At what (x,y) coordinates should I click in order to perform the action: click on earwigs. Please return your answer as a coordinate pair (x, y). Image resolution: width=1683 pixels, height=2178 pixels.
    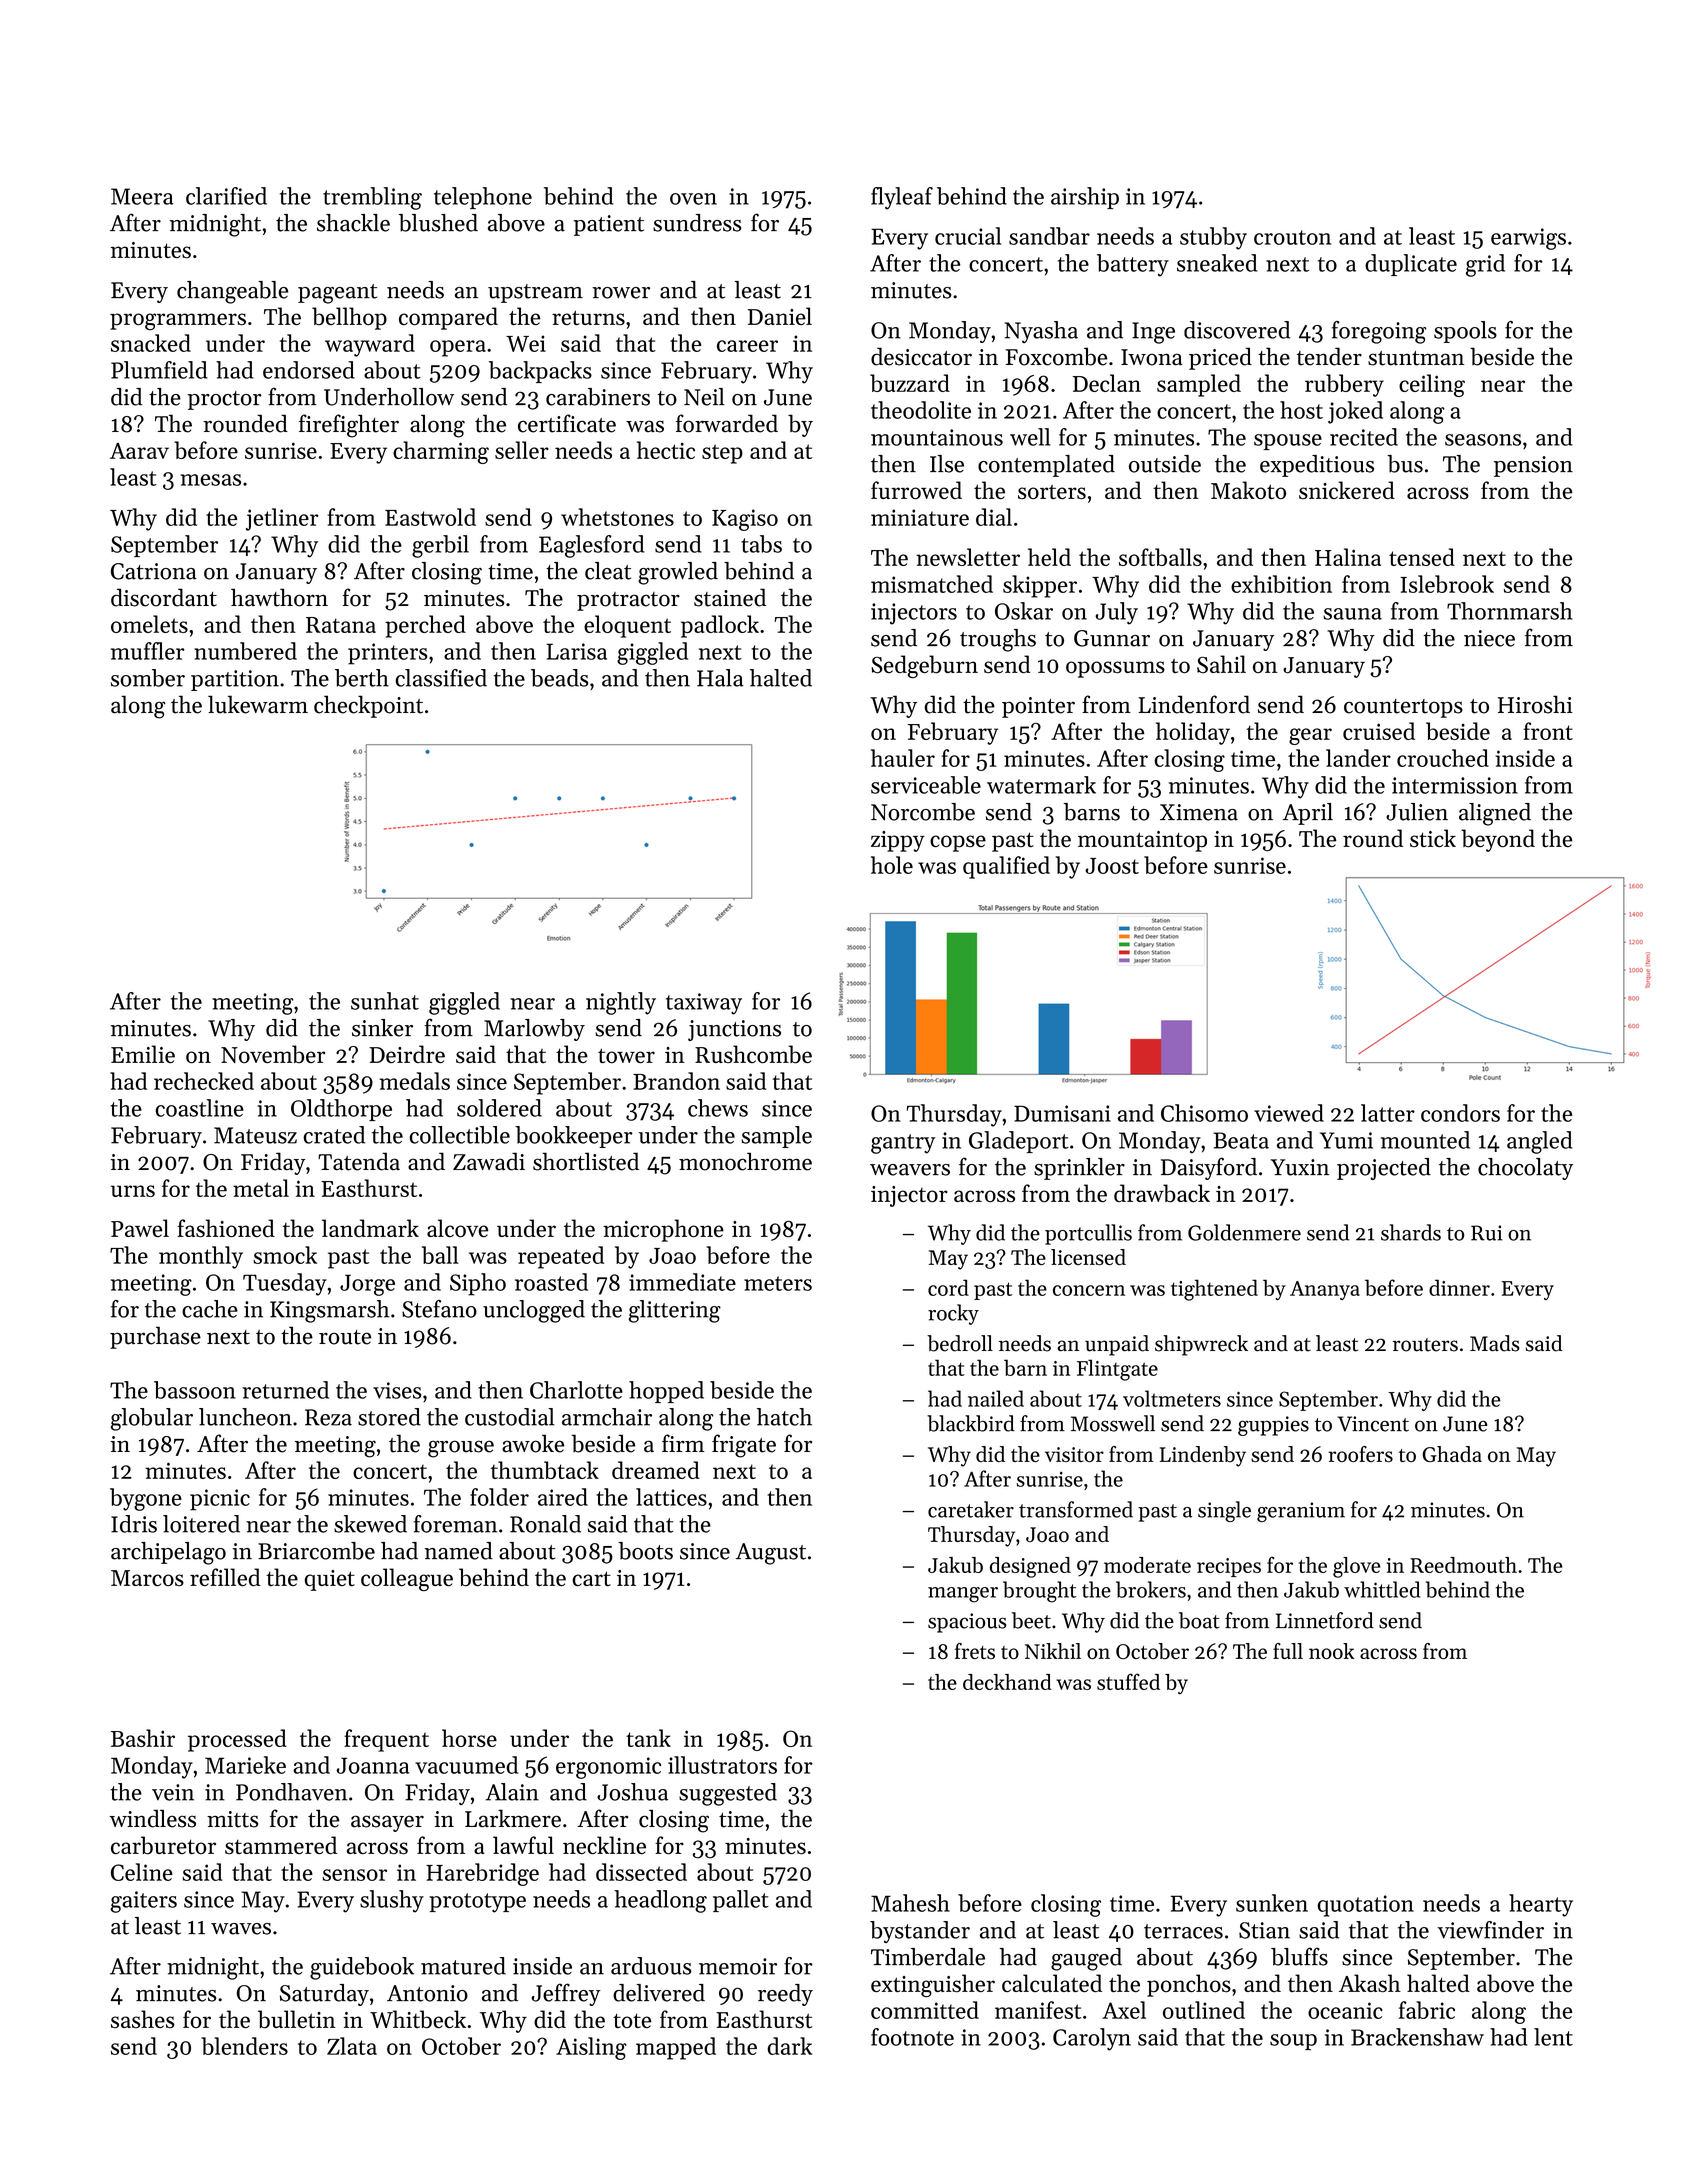
    Looking at the image, I should click on (1528, 239).
